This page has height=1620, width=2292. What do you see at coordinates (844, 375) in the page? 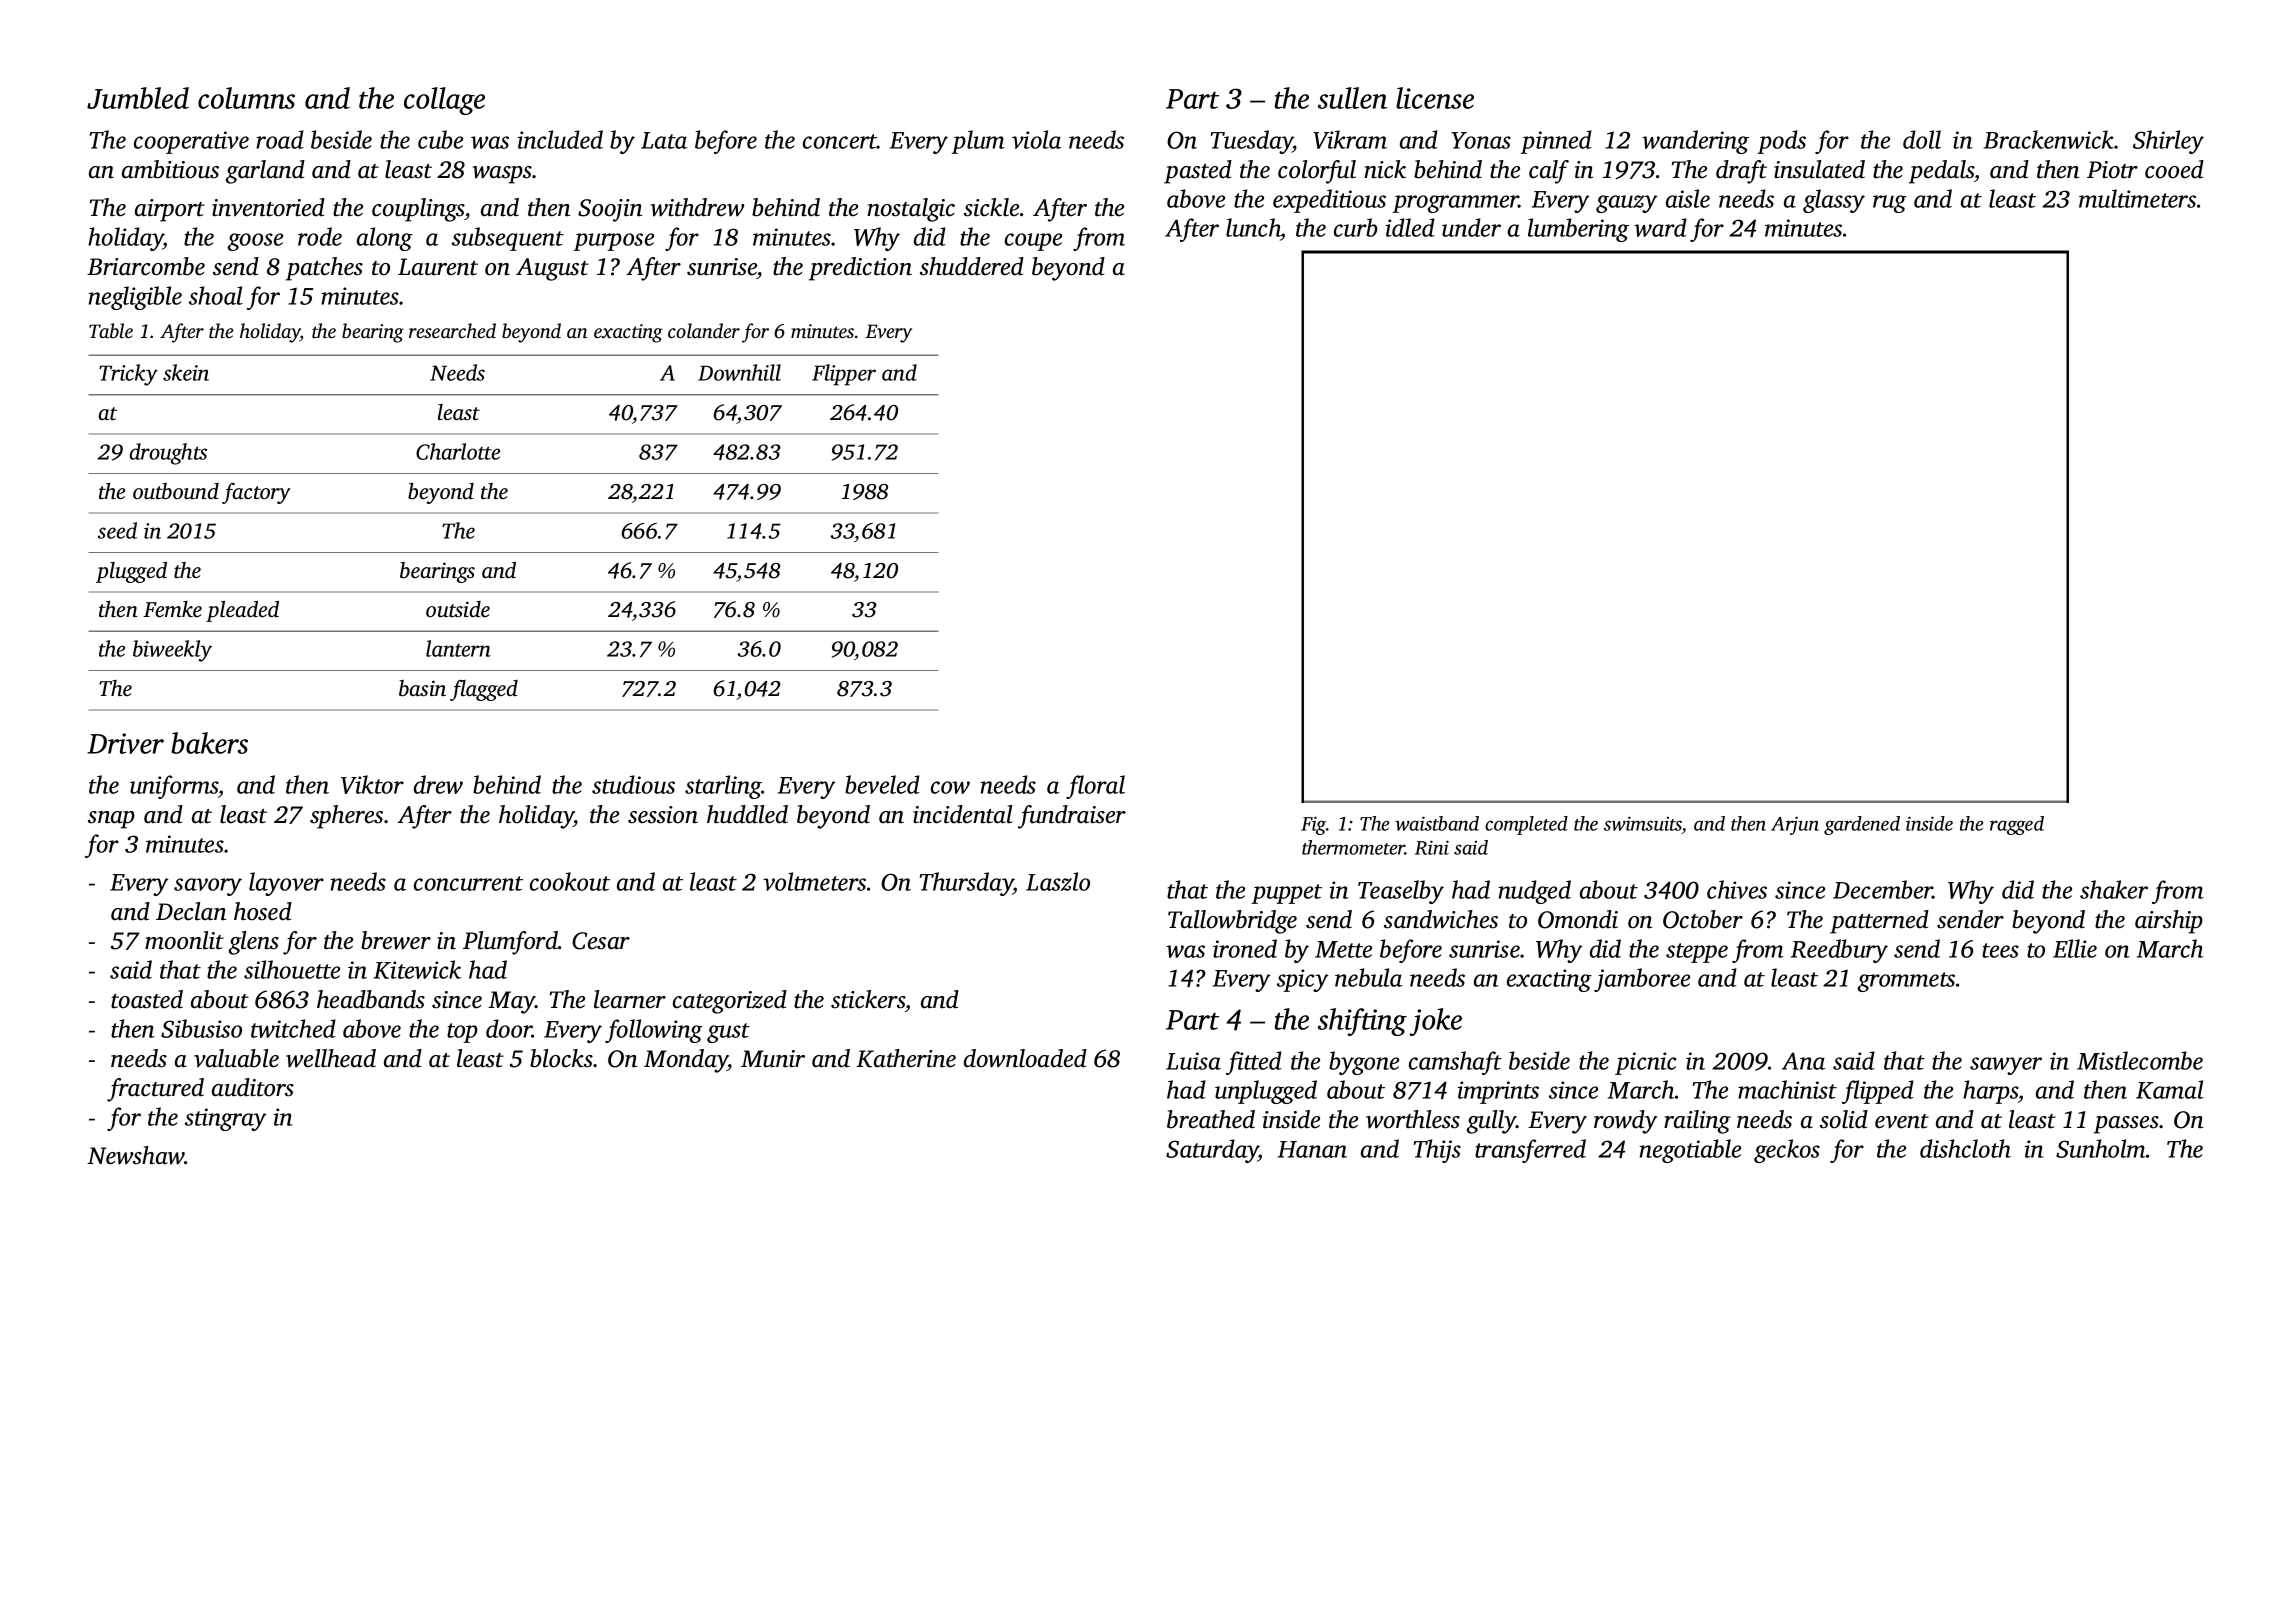
I see `Flipper` at bounding box center [844, 375].
